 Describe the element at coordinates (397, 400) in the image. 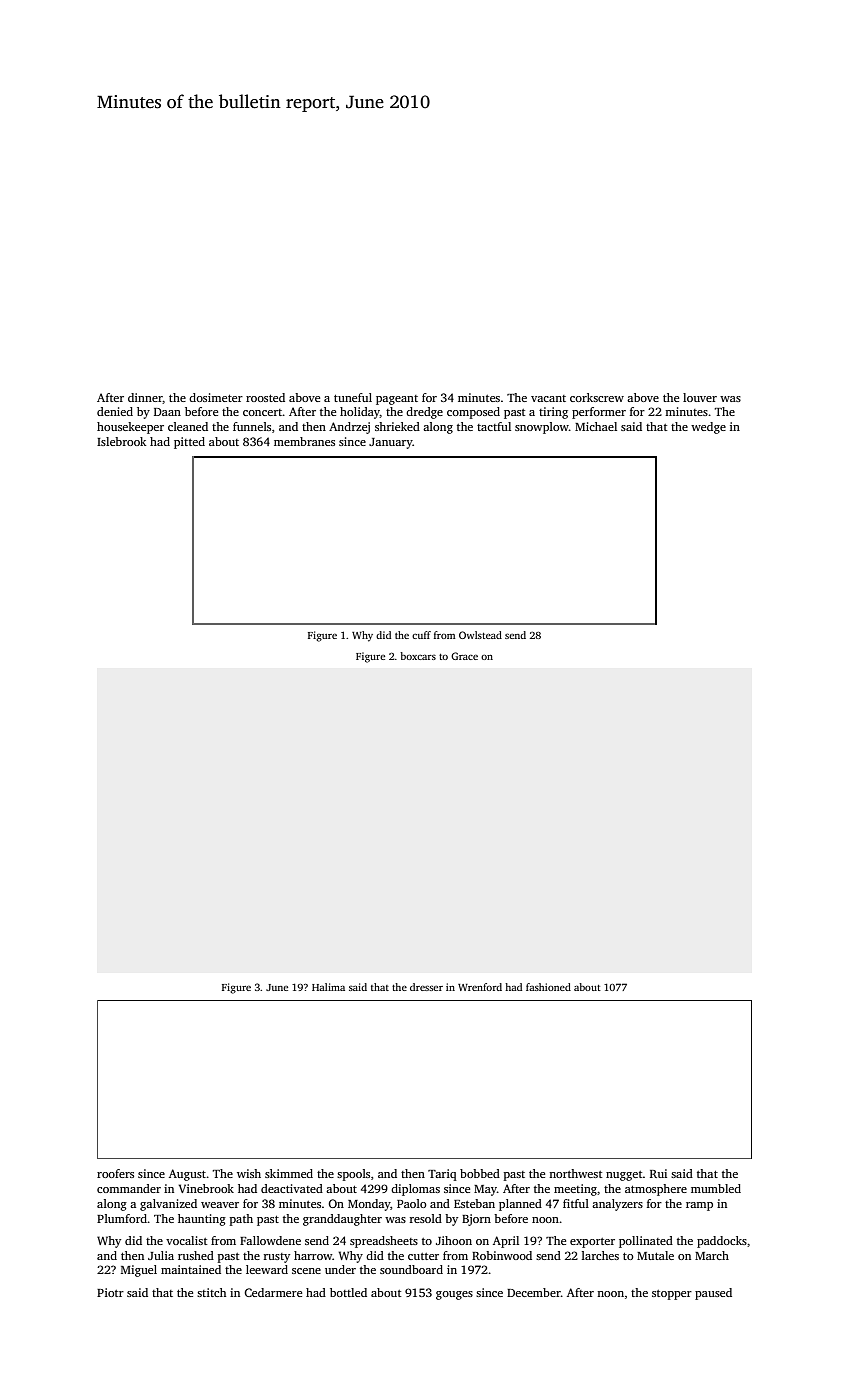

I see `pageant` at that location.
